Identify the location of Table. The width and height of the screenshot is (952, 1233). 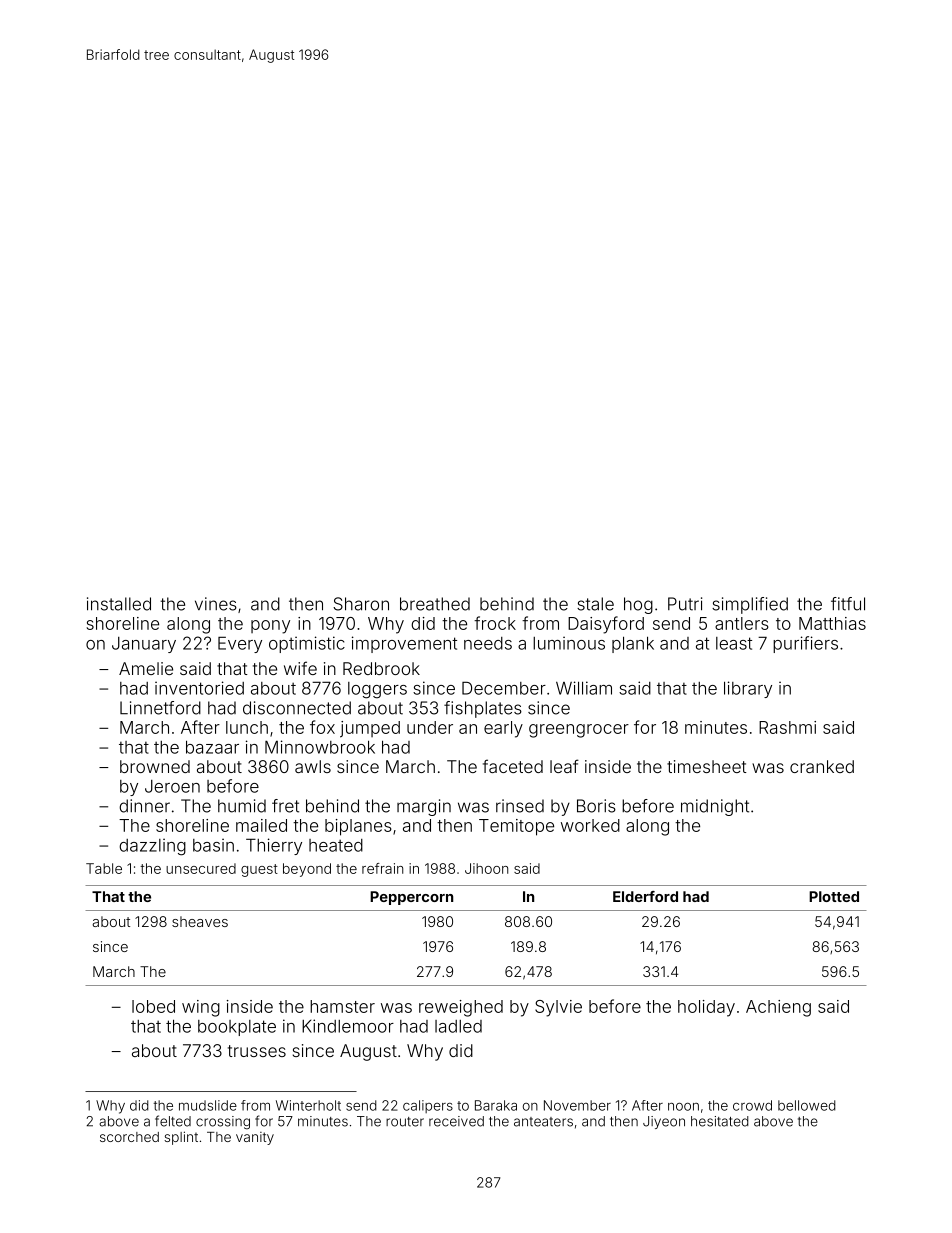
(104, 868).
